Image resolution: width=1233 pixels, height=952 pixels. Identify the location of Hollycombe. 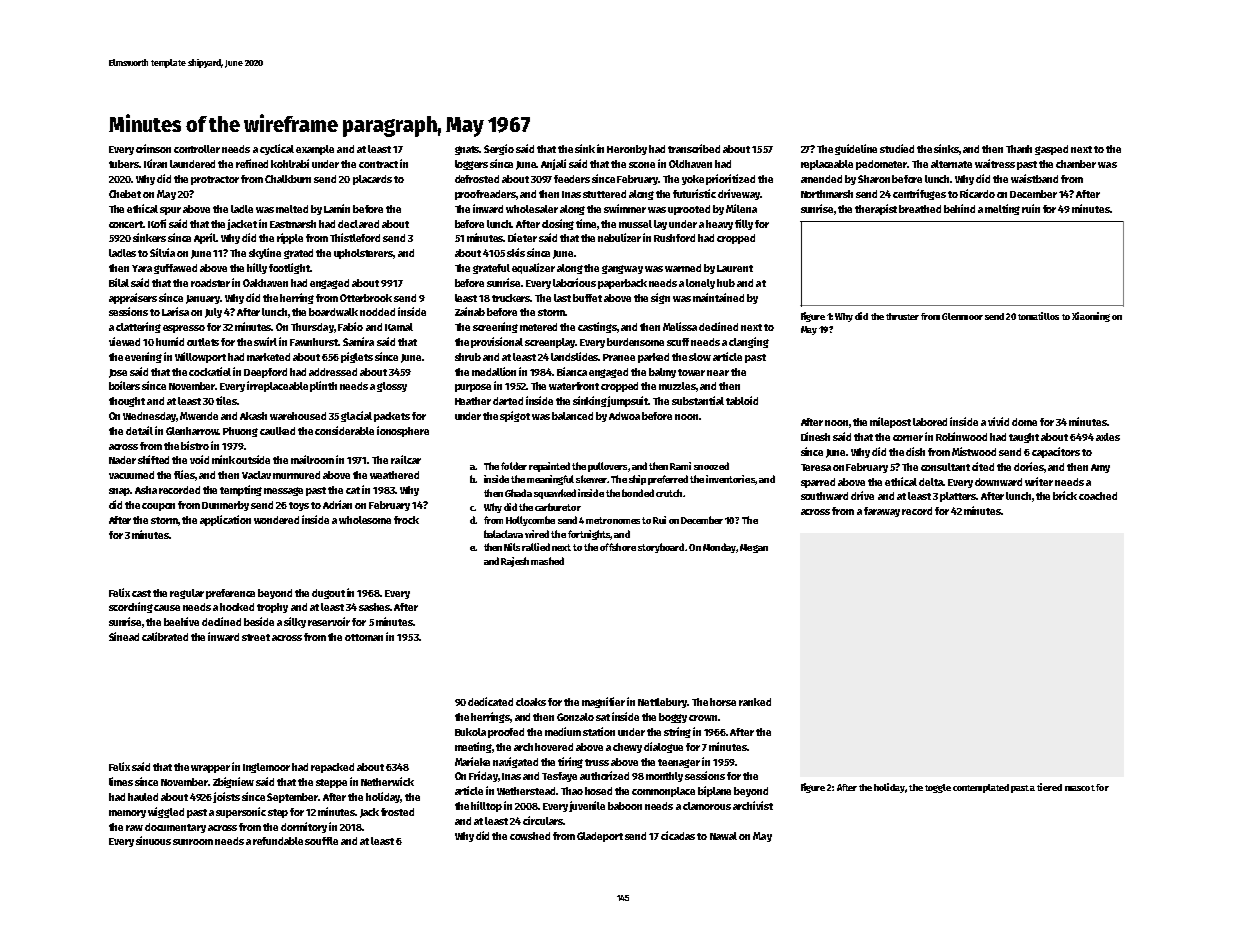
(530, 521).
